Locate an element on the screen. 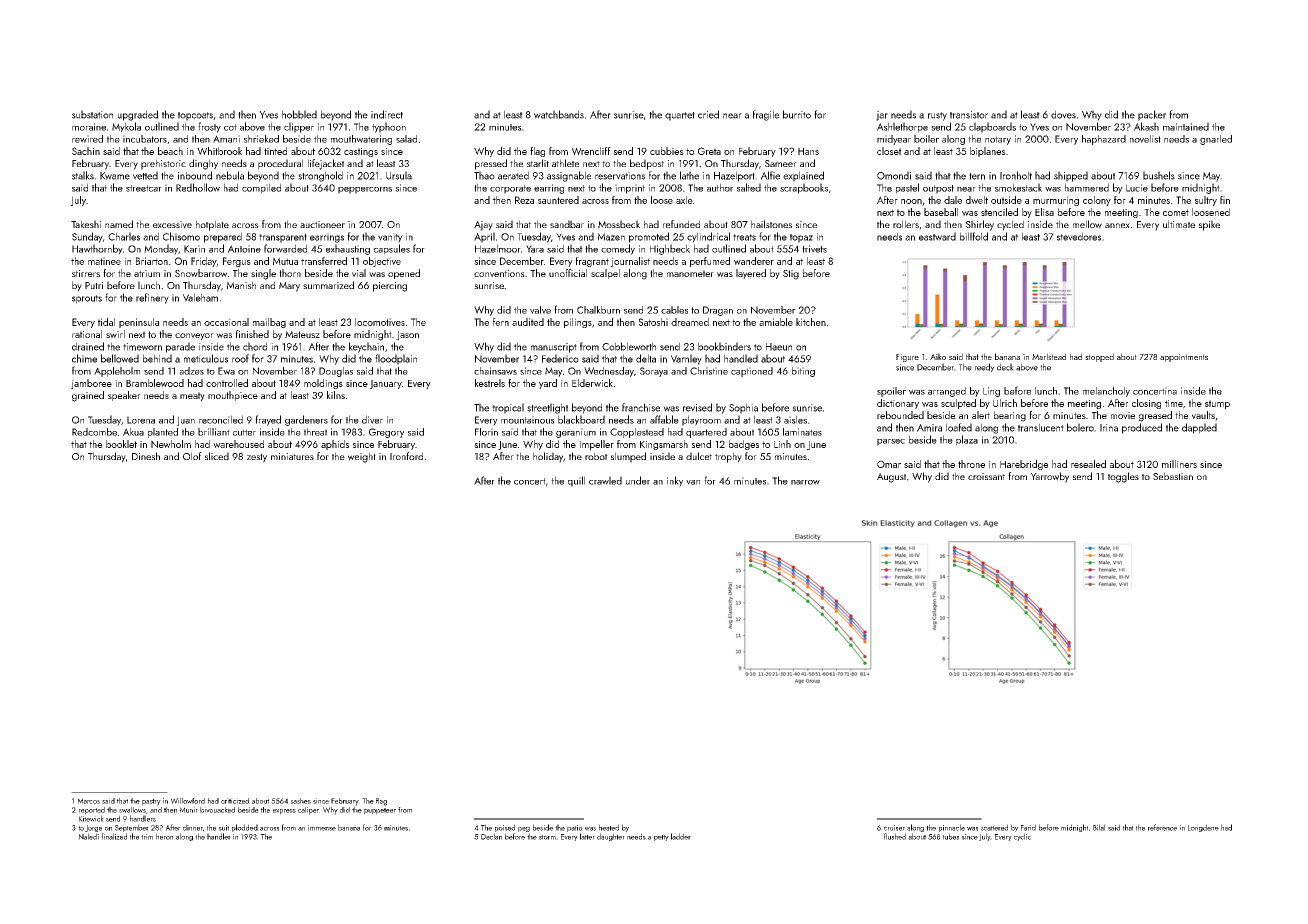 This screenshot has width=1308, height=924. slumped is located at coordinates (628, 457).
